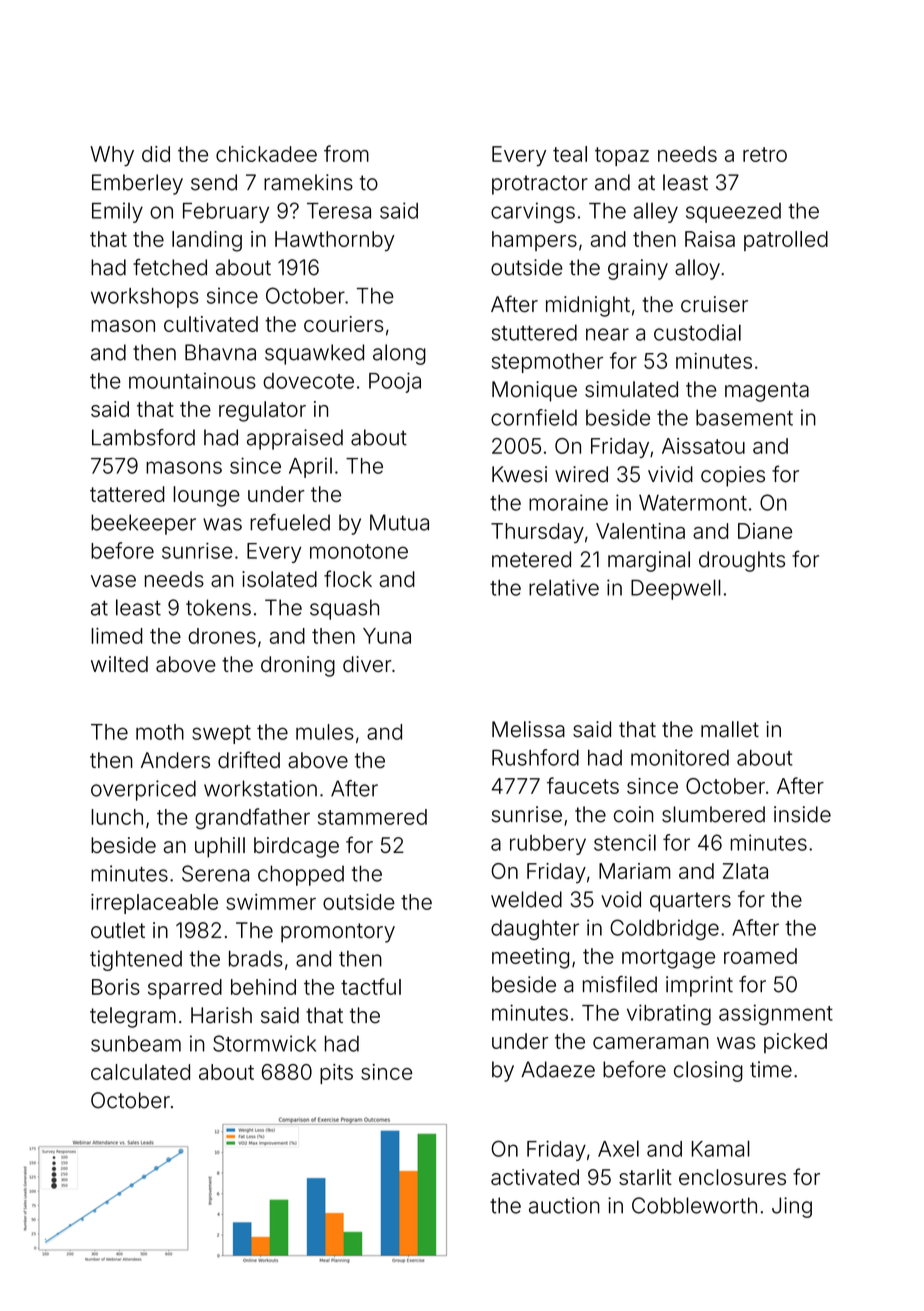 This screenshot has height=1311, width=924. I want to click on Kwesi, so click(519, 474).
